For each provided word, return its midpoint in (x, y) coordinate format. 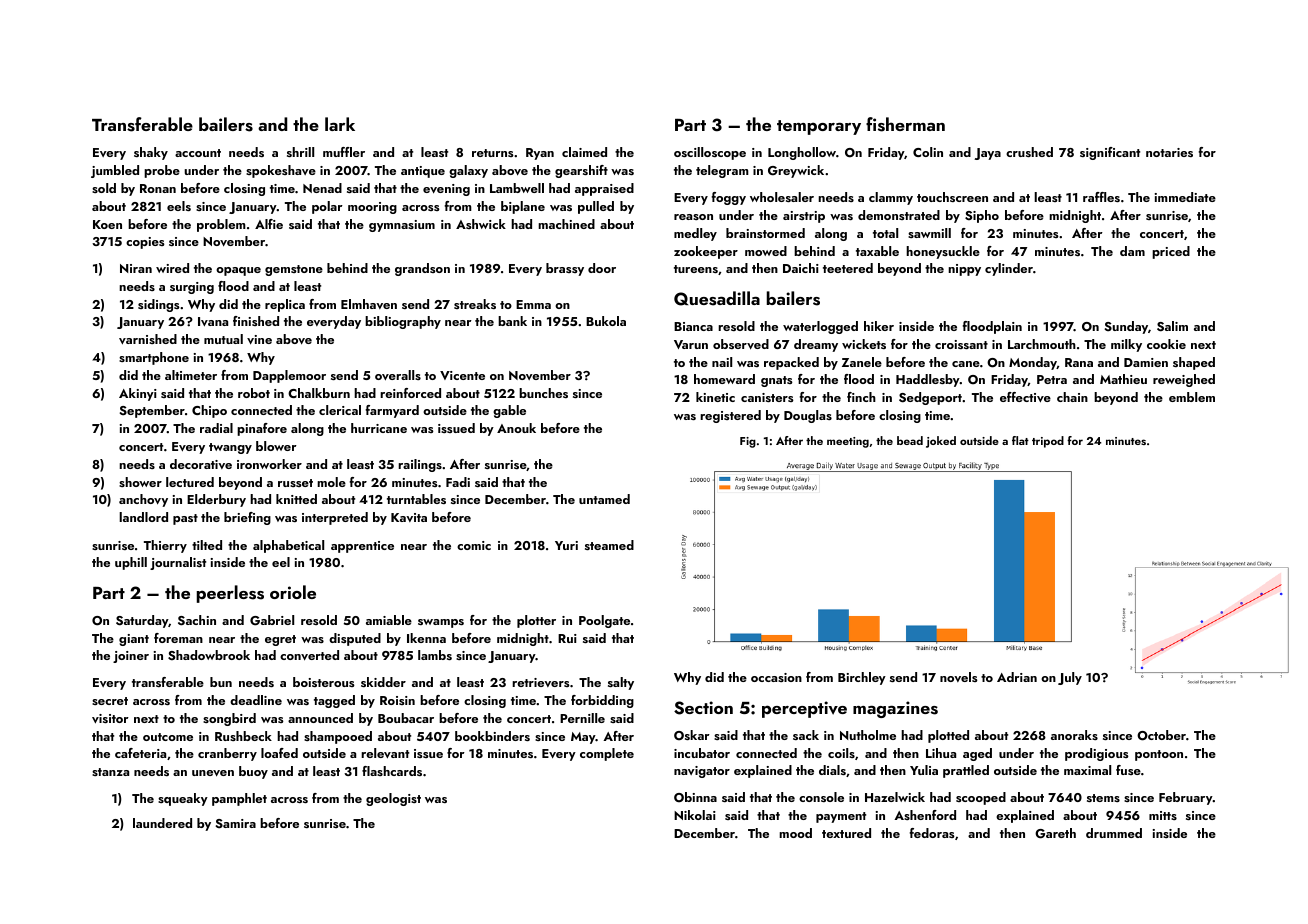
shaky (151, 153)
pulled (596, 207)
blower (276, 446)
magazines (895, 709)
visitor (110, 719)
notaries (1169, 152)
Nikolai (695, 815)
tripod (1048, 442)
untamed (604, 499)
